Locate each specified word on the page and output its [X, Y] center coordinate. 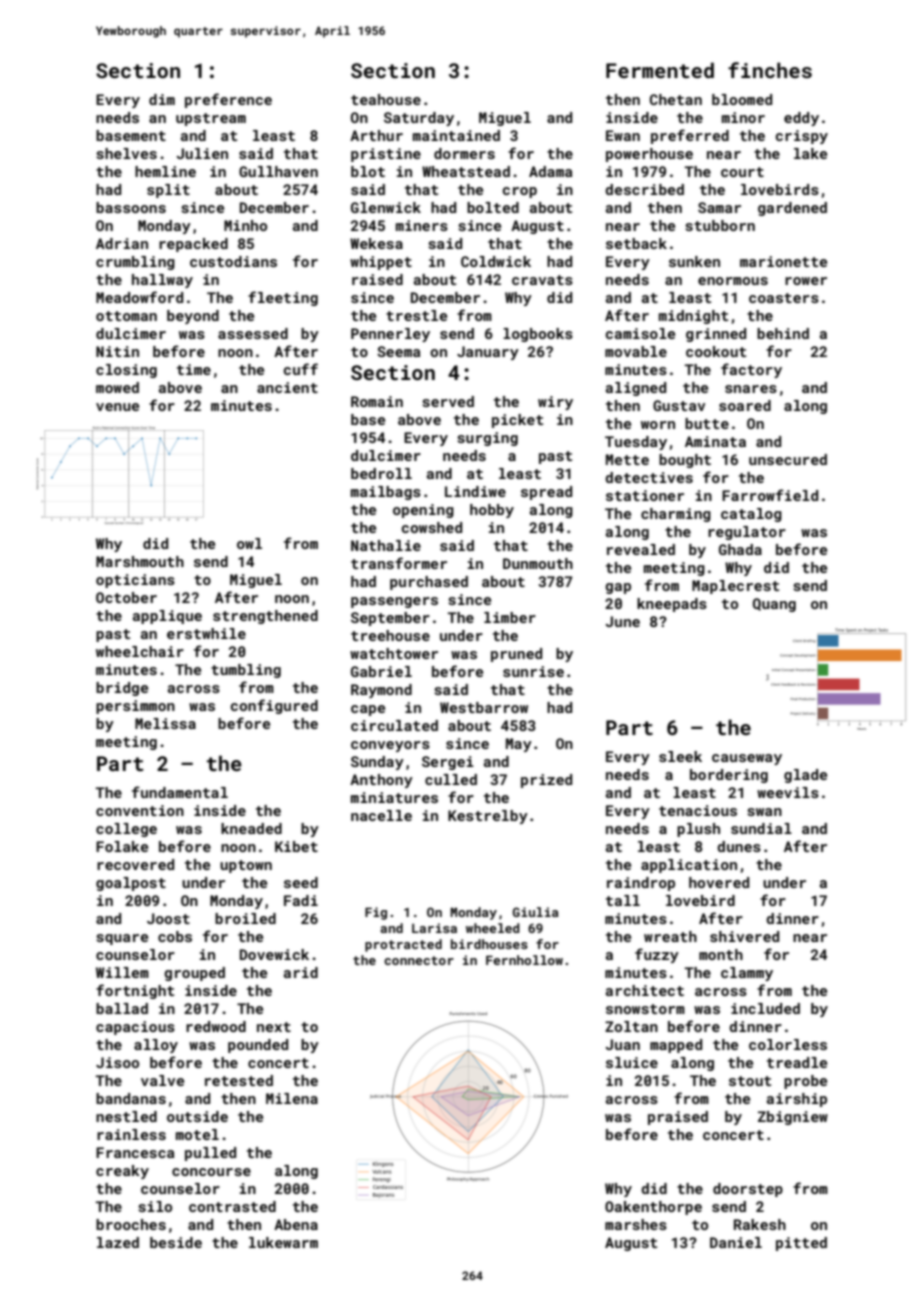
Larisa [434, 928]
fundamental [180, 792]
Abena [296, 1224]
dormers [464, 153]
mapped [676, 1046]
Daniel [736, 1242]
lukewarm [283, 1242]
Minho [245, 225]
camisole [640, 333]
